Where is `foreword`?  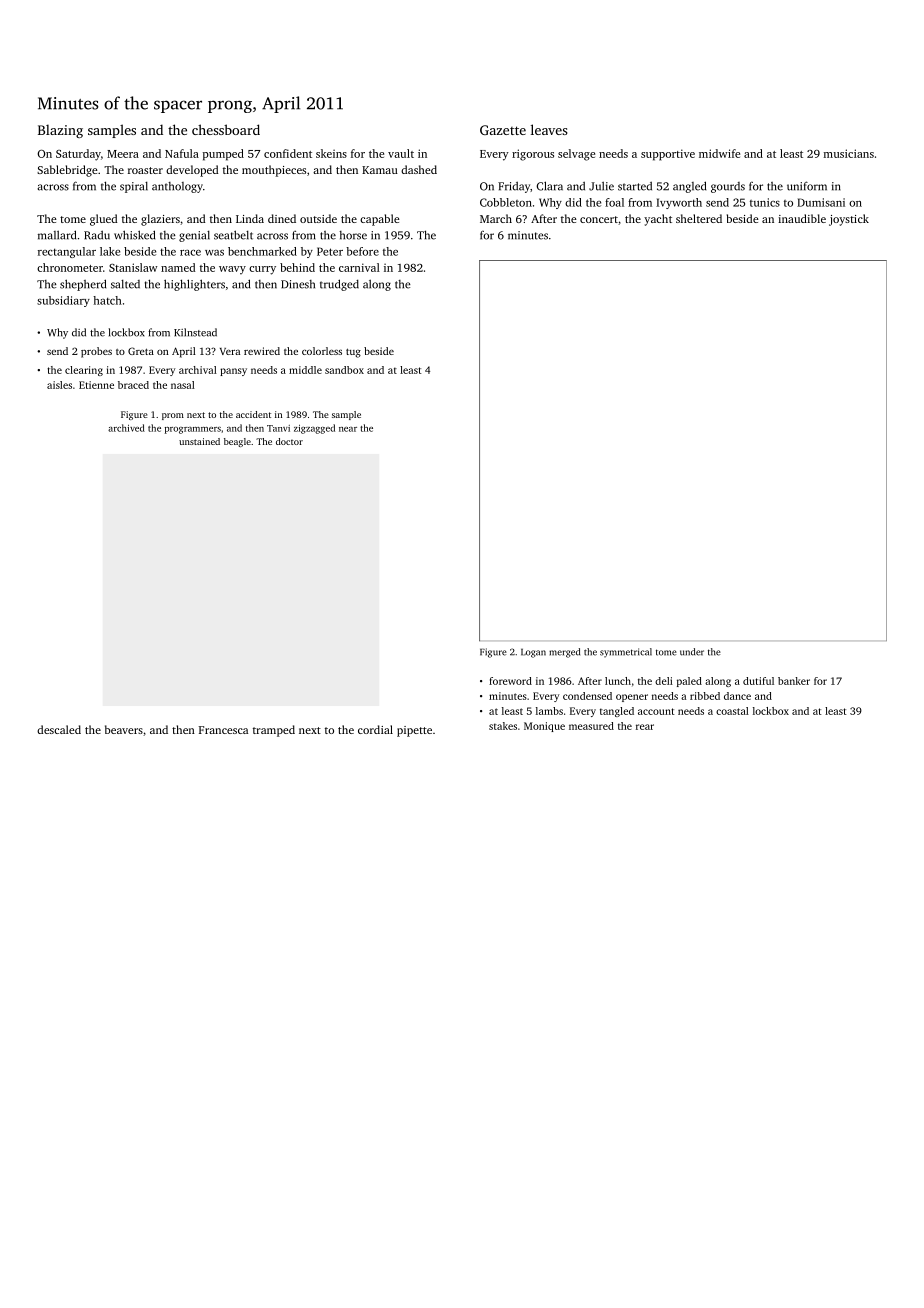
foreword is located at coordinates (510, 681).
